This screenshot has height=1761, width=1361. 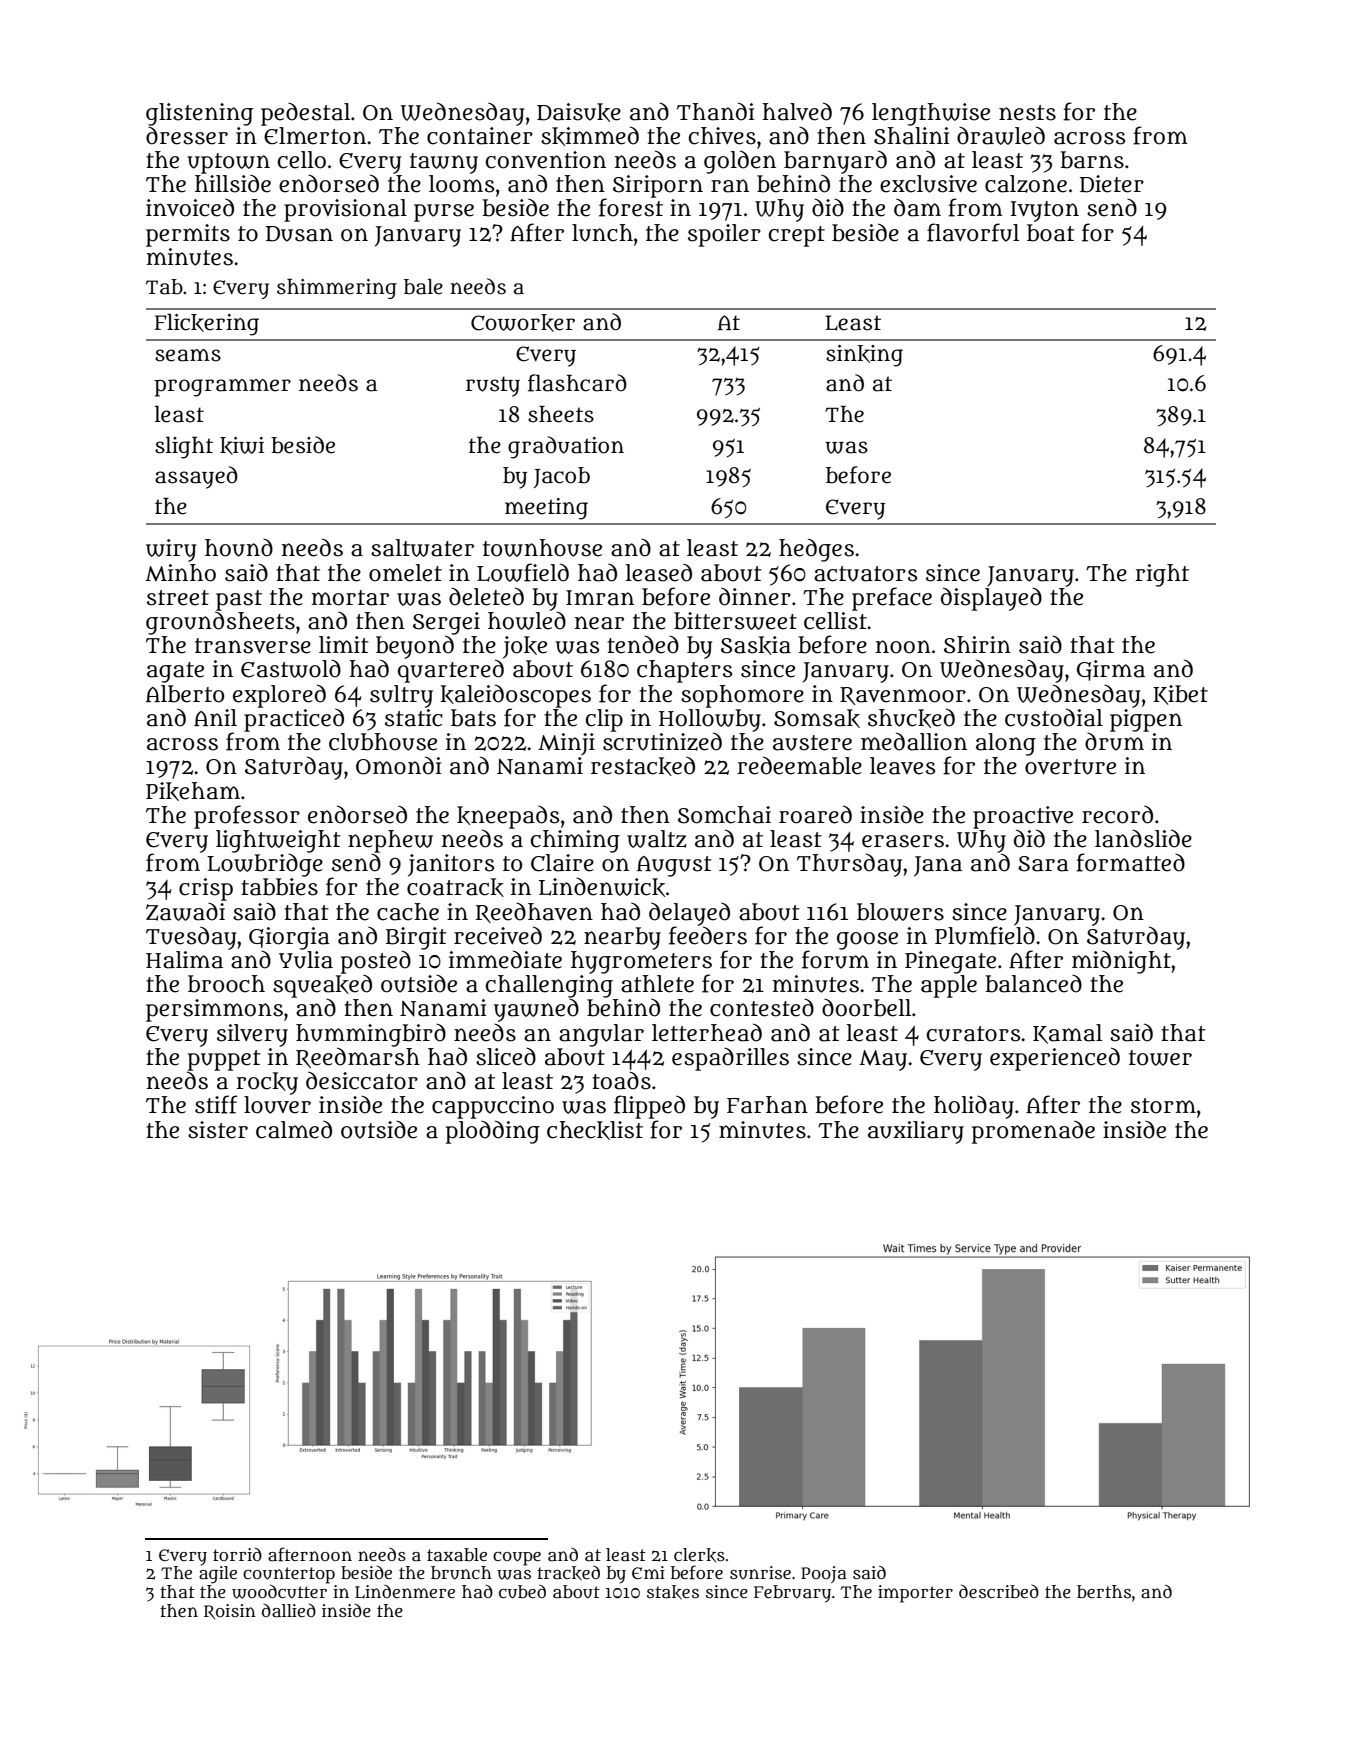 What do you see at coordinates (590, 136) in the screenshot?
I see `skimmed` at bounding box center [590, 136].
